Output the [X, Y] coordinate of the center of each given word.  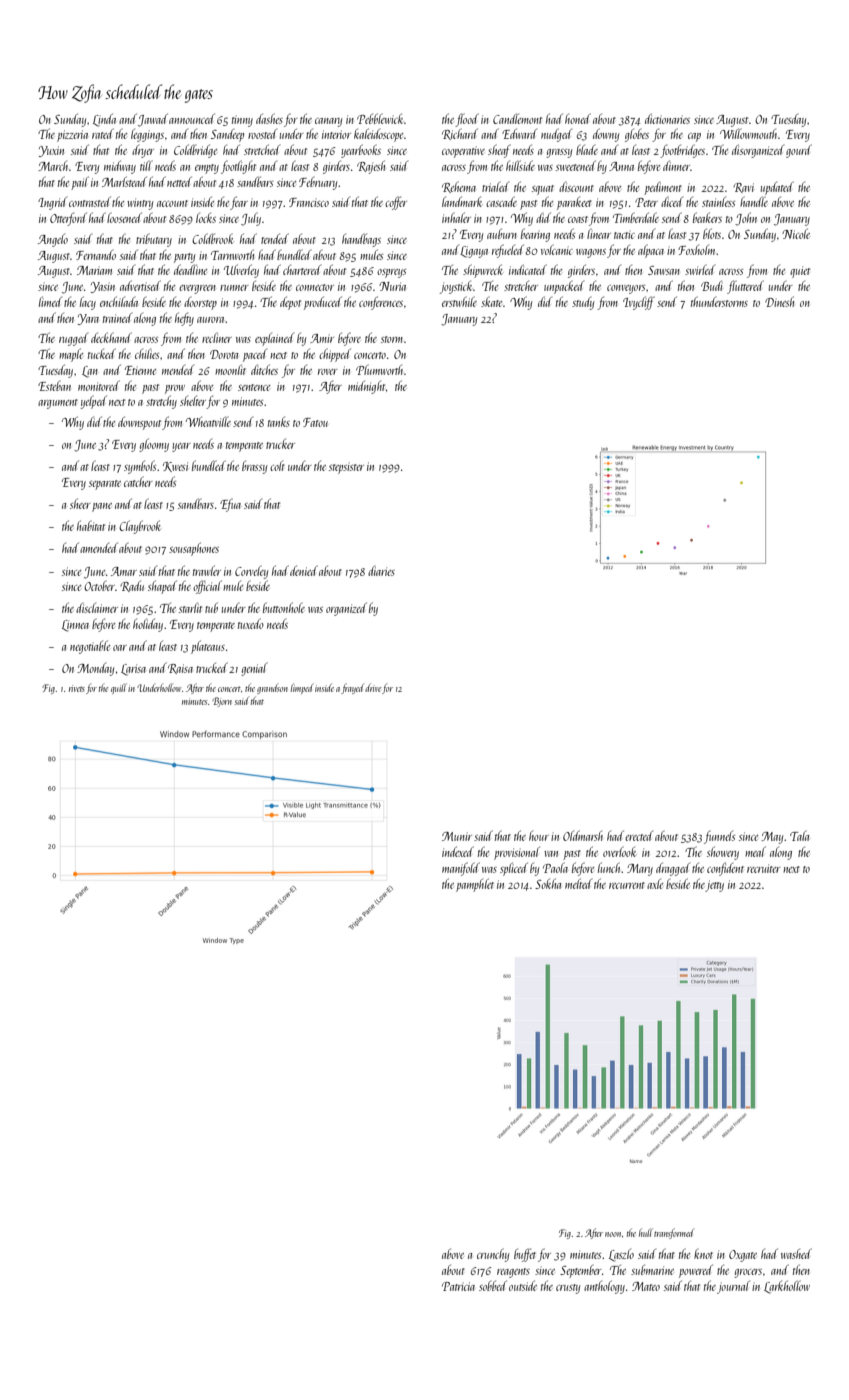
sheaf [499, 151]
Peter [646, 202]
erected [639, 836]
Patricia [458, 1286]
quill [119, 688]
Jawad [153, 120]
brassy [254, 467]
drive [373, 687]
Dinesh [779, 301]
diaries [381, 571]
